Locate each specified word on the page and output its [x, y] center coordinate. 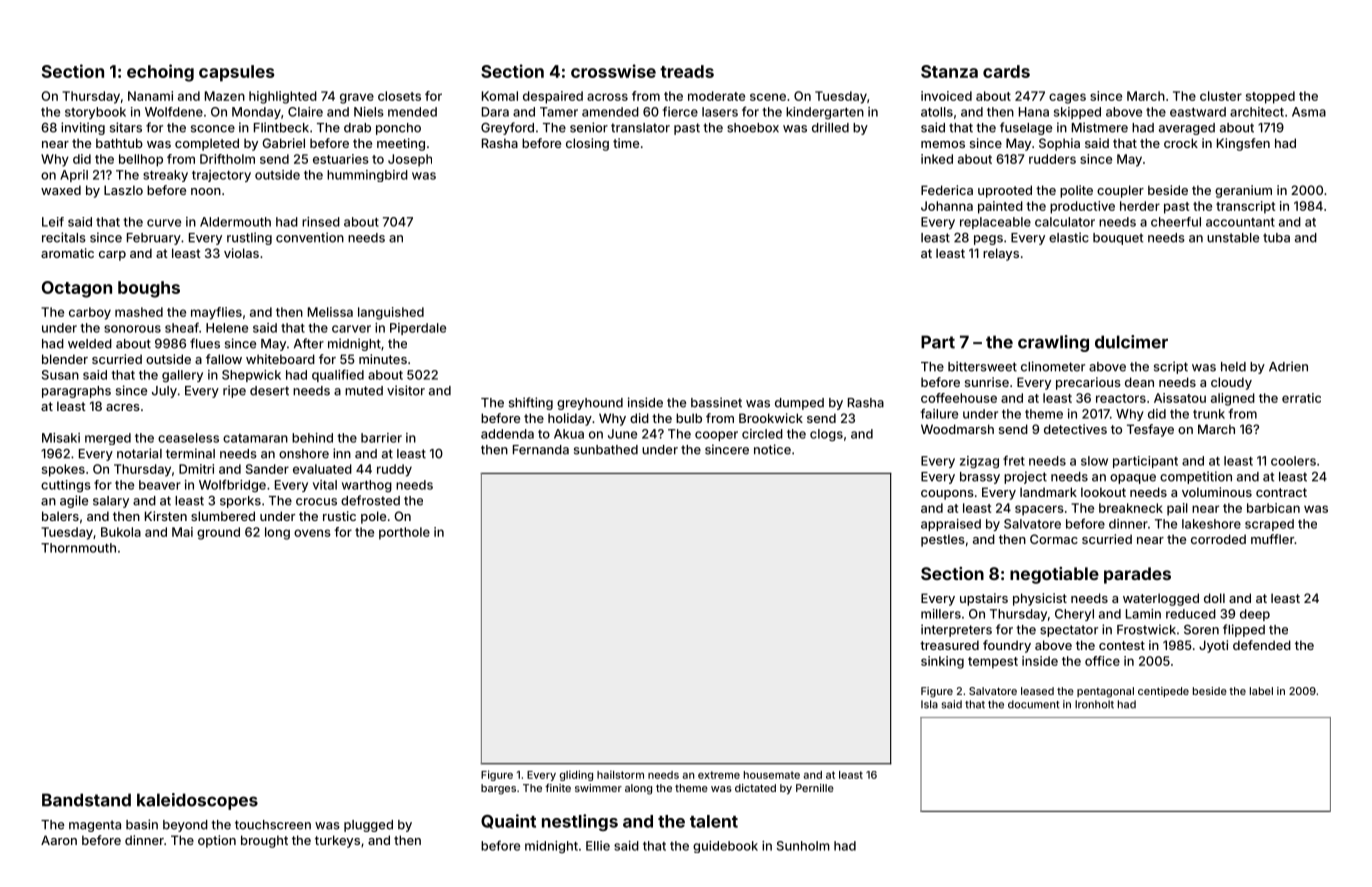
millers [941, 614]
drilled [830, 127]
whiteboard [280, 359]
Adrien [1288, 366]
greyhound [590, 404]
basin [142, 824]
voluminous [1217, 492]
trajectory [221, 176]
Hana [1034, 112]
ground [218, 533]
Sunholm [803, 846]
